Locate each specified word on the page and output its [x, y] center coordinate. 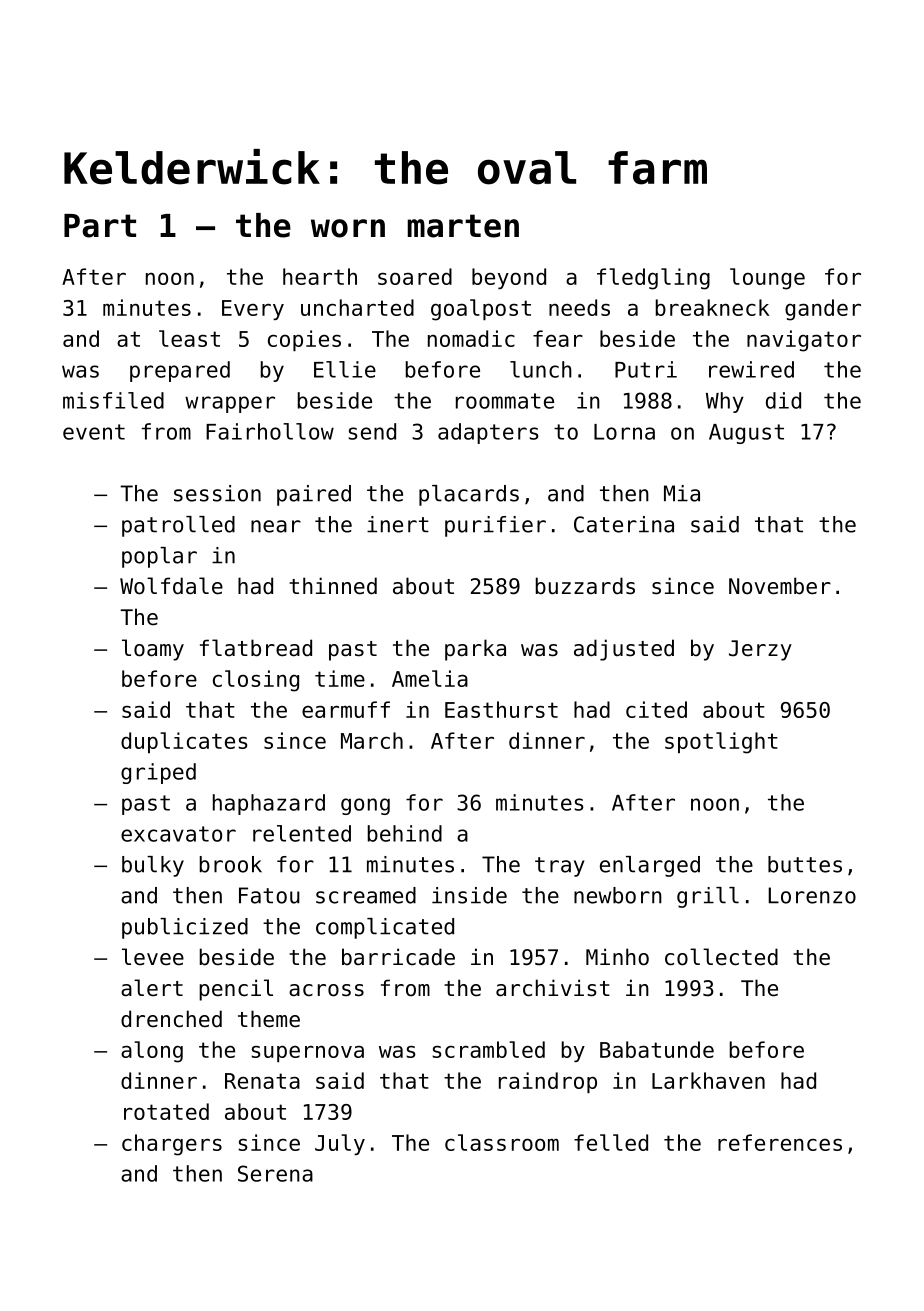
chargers [172, 1145]
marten [463, 226]
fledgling [653, 279]
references [780, 1142]
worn [348, 228]
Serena [275, 1173]
